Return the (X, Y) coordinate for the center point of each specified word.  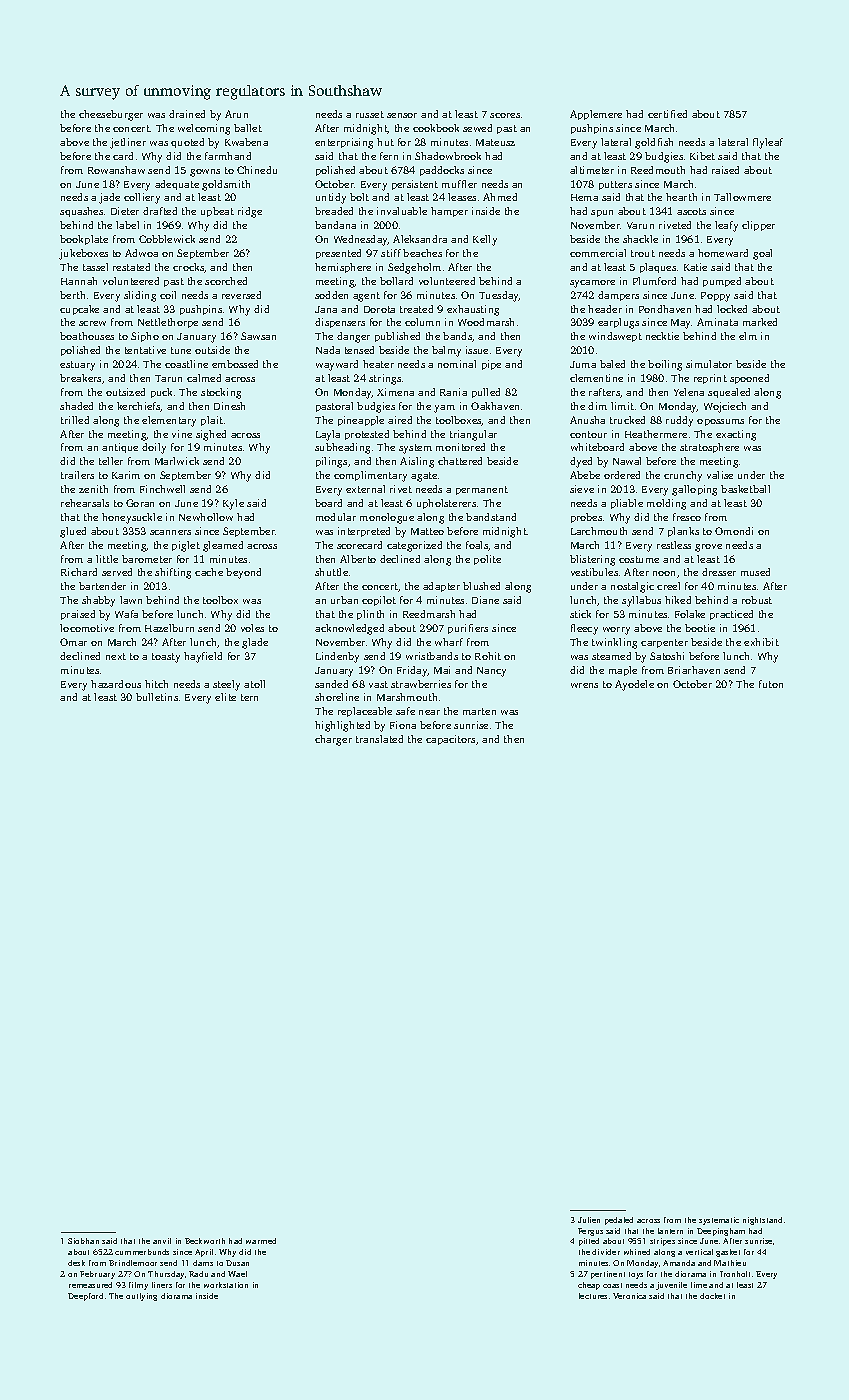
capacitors (450, 740)
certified (667, 114)
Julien (589, 1220)
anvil (162, 1241)
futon (771, 684)
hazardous (116, 684)
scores (505, 115)
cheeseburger (111, 115)
